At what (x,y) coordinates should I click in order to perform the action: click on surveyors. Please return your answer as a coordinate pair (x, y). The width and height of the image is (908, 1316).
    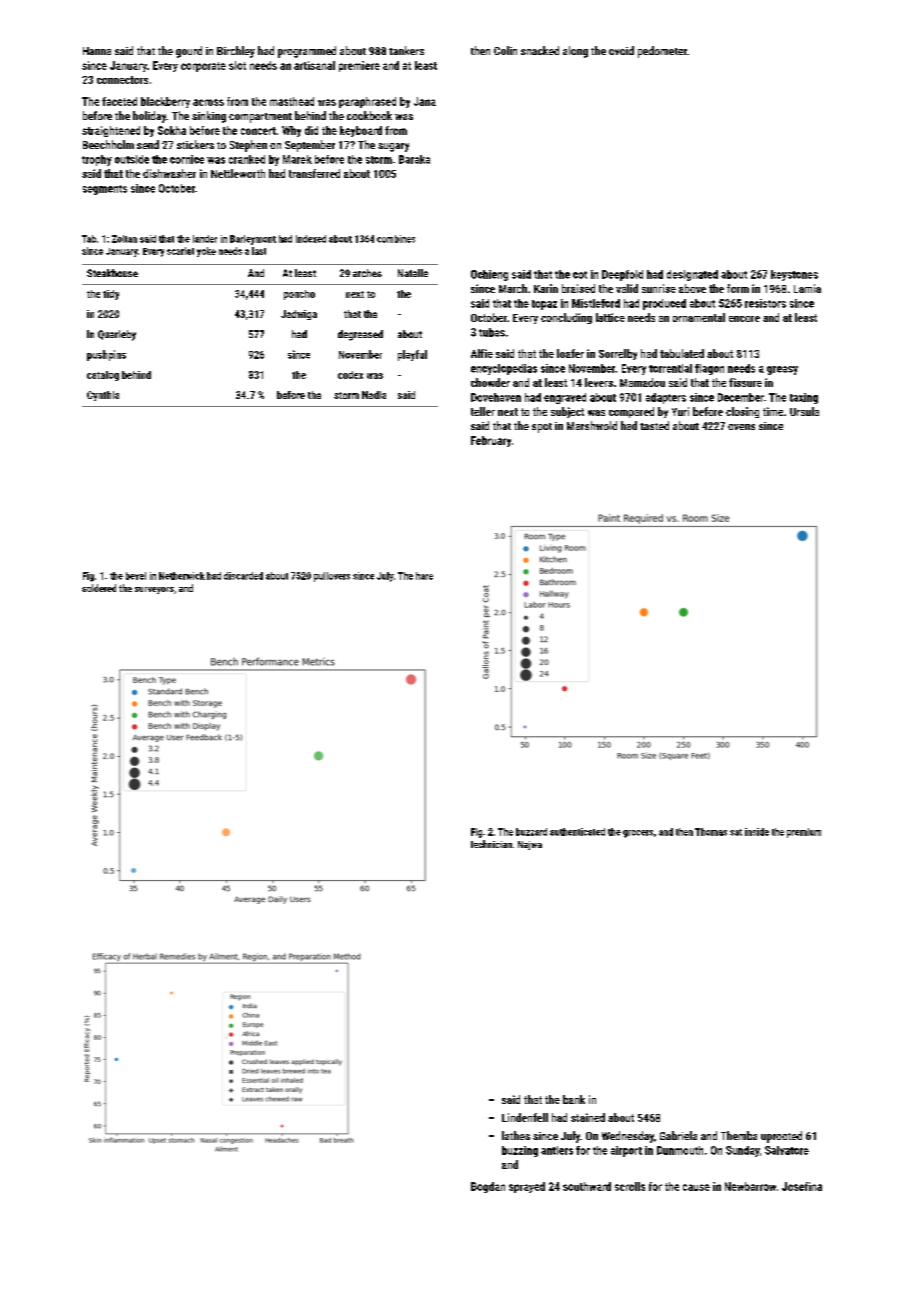
    Looking at the image, I should click on (154, 590).
